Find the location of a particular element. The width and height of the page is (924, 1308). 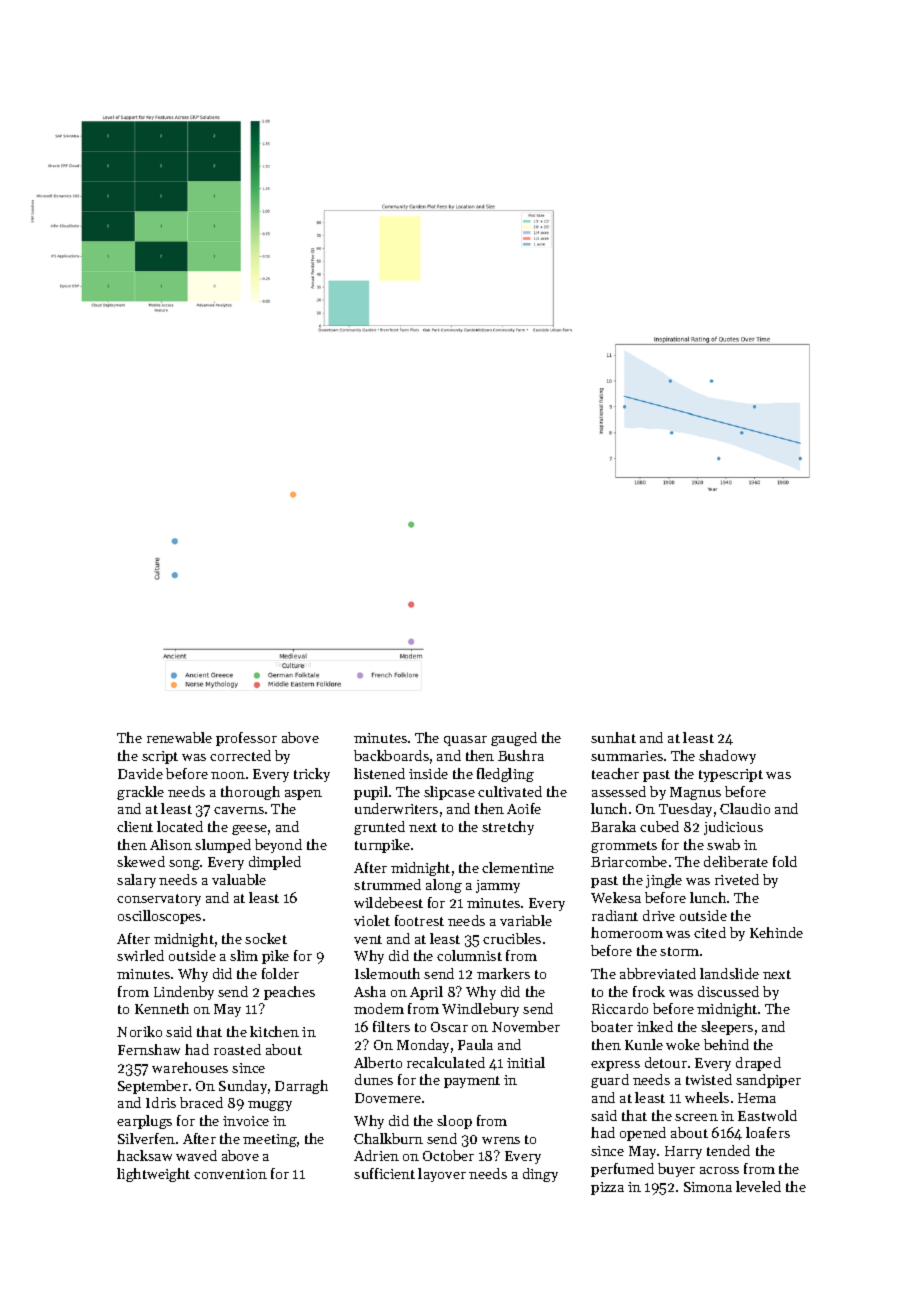

sloop is located at coordinates (454, 1122).
